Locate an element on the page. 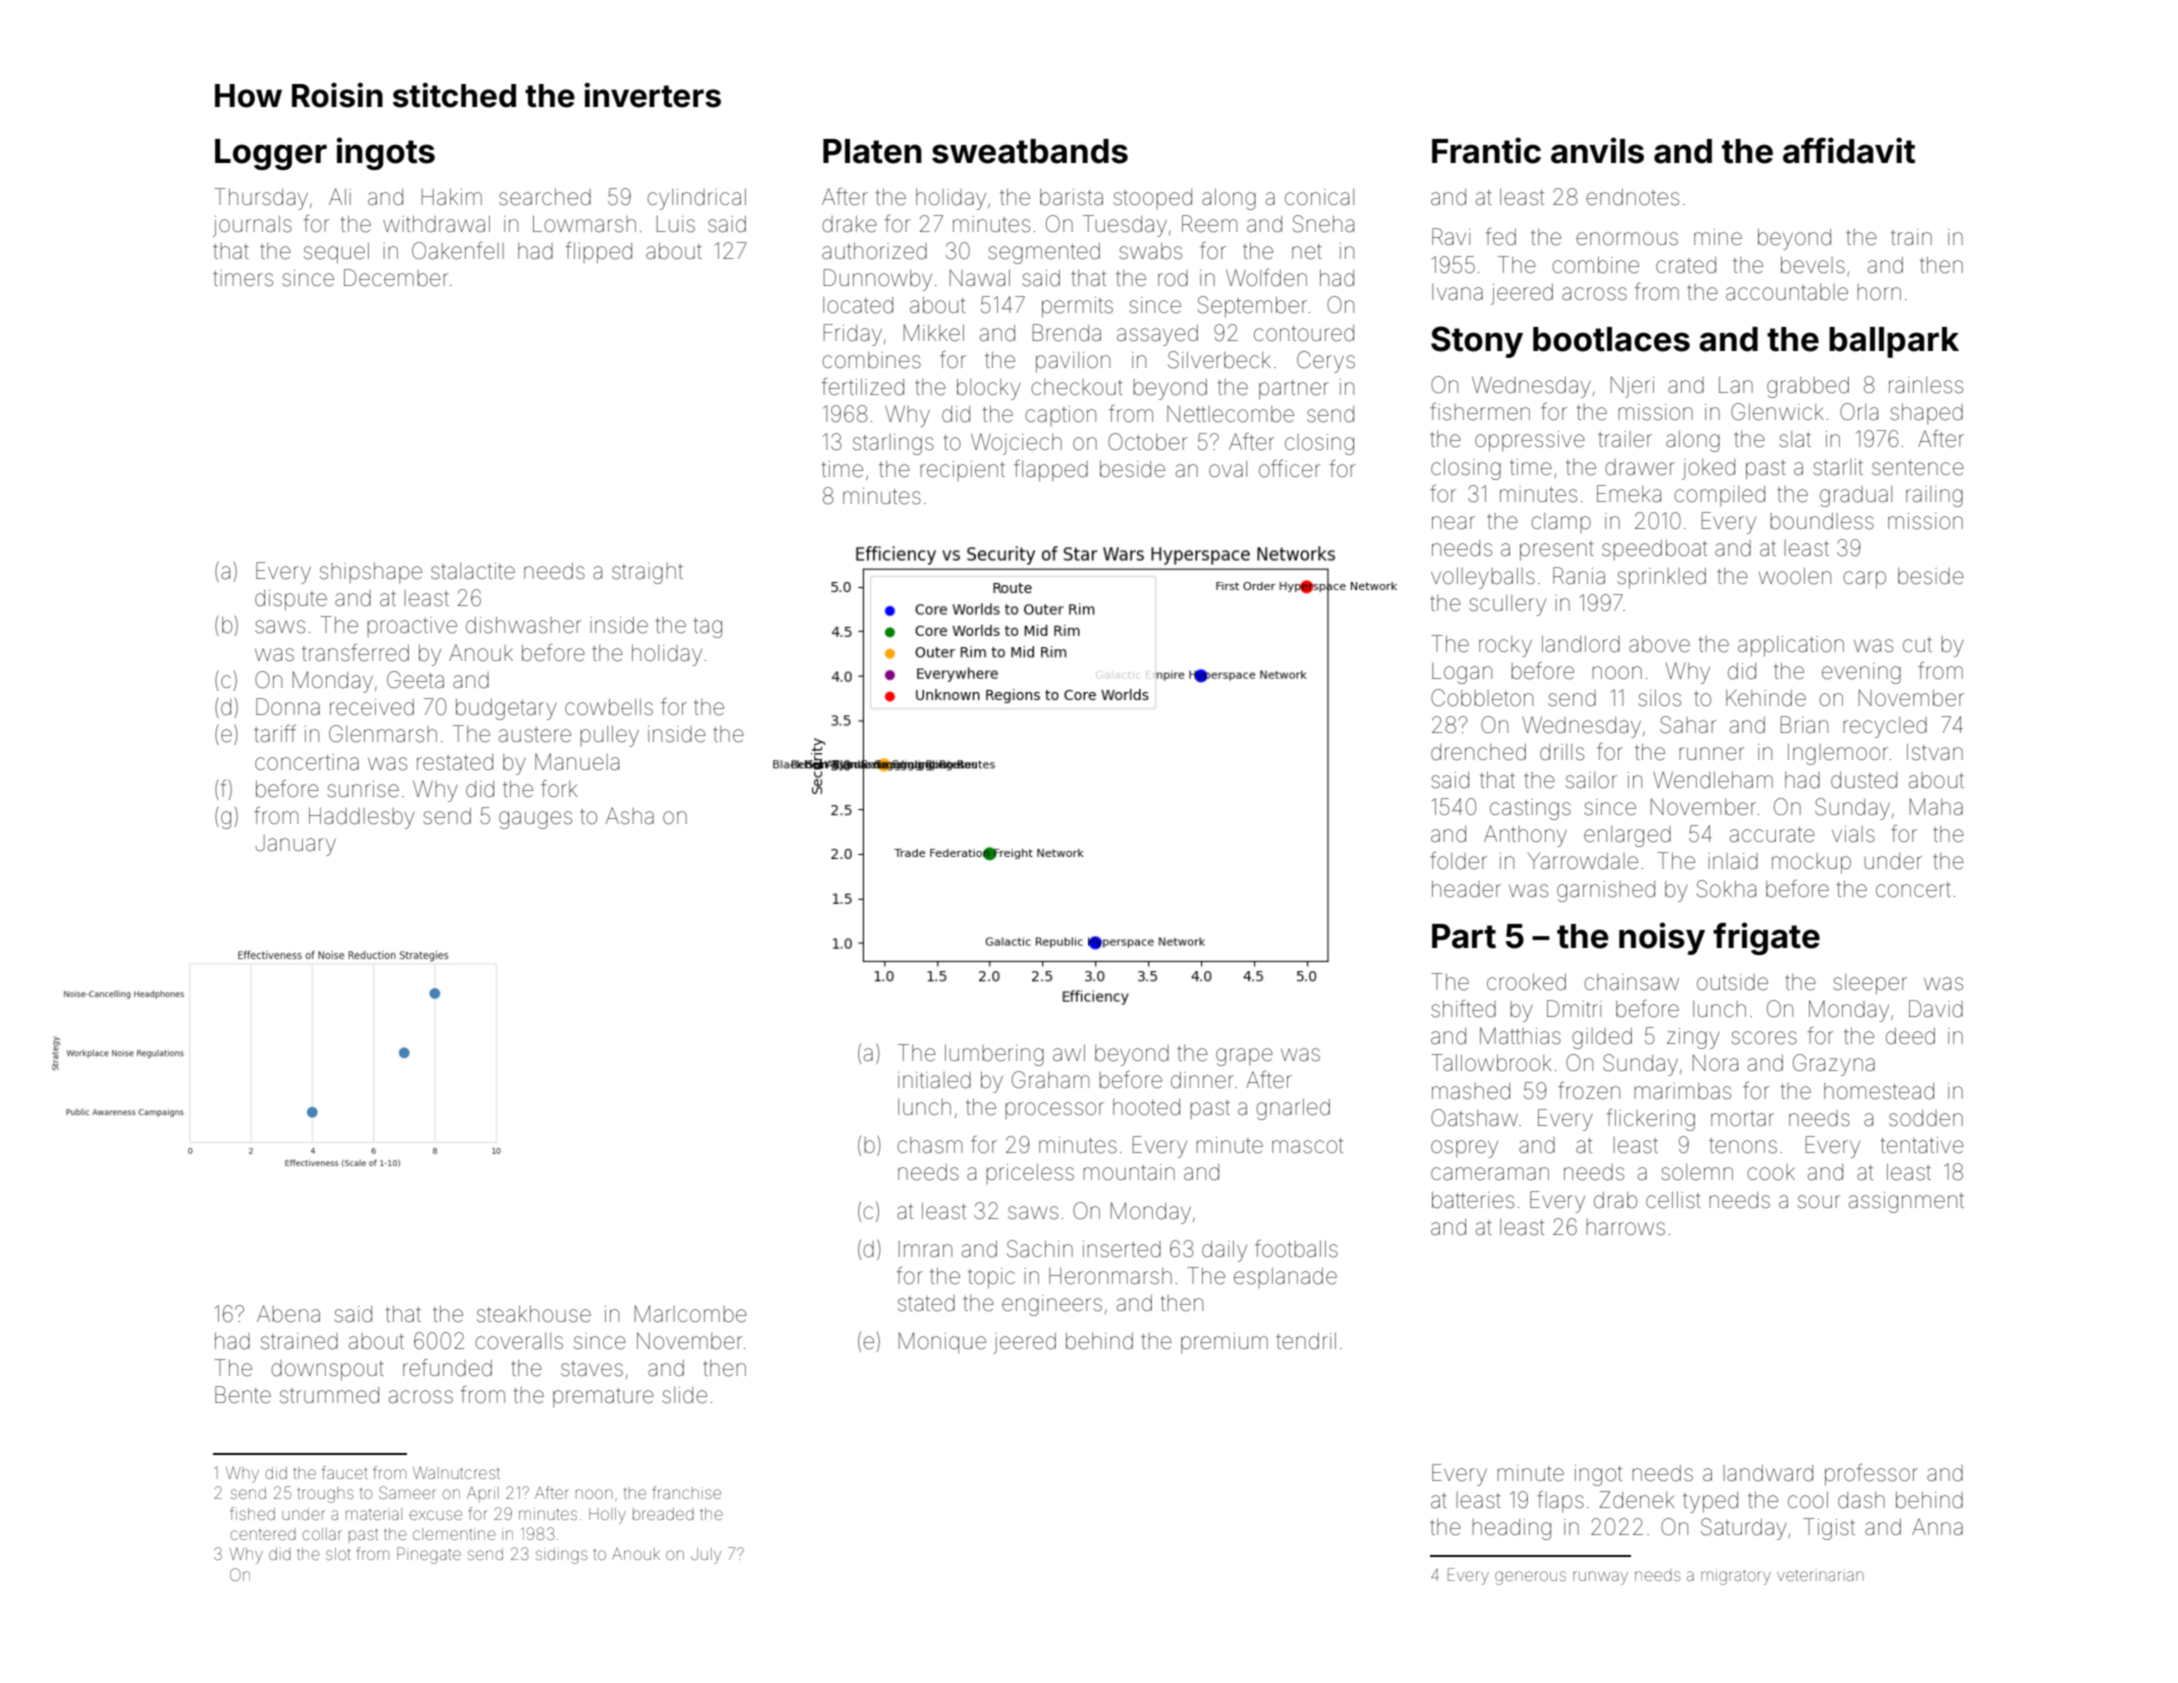  Haddlesby is located at coordinates (362, 818).
